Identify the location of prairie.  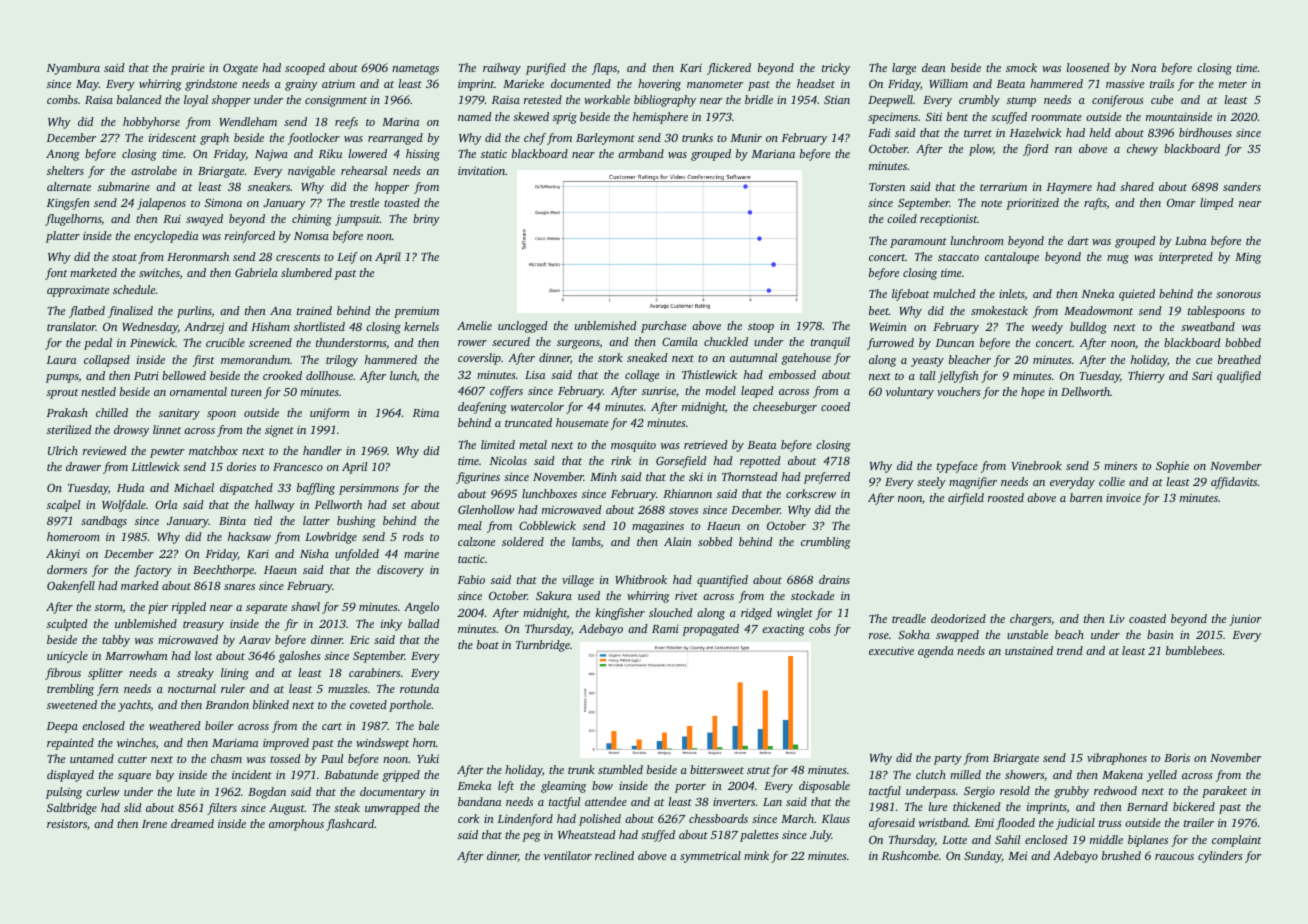
(188, 69).
